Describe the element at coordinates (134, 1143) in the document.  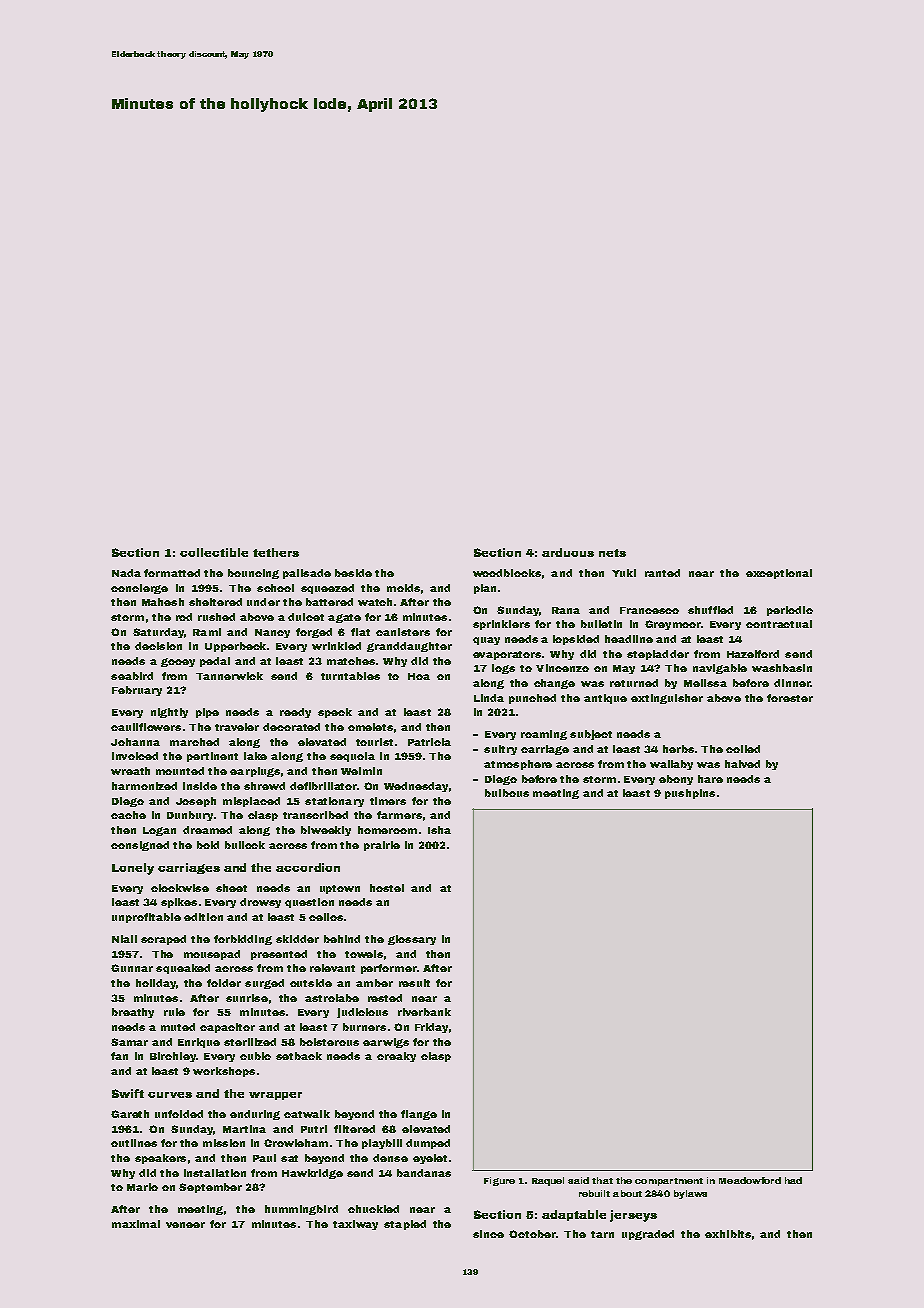
I see `outlines` at that location.
